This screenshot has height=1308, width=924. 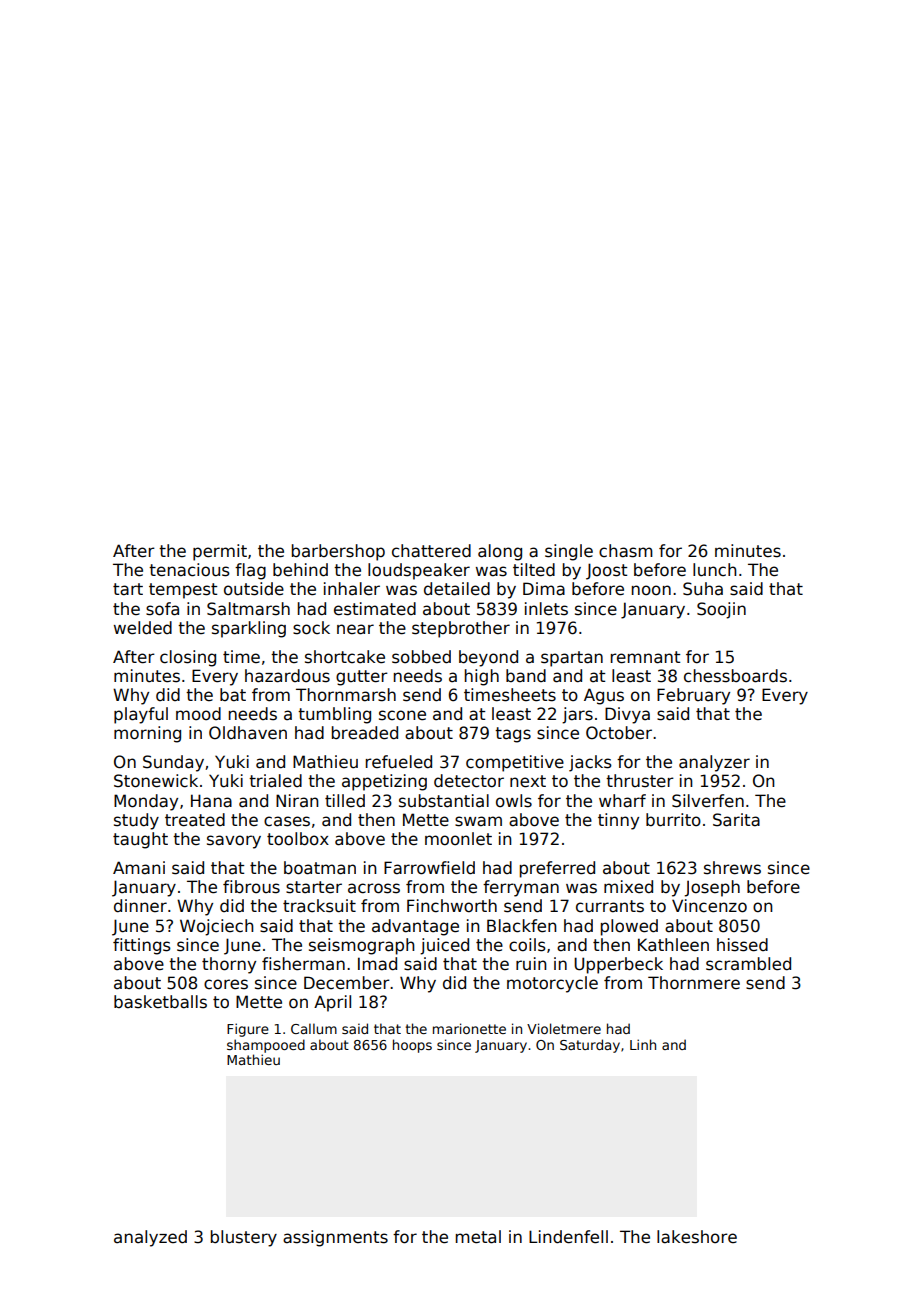 What do you see at coordinates (712, 888) in the screenshot?
I see `Joseph` at bounding box center [712, 888].
